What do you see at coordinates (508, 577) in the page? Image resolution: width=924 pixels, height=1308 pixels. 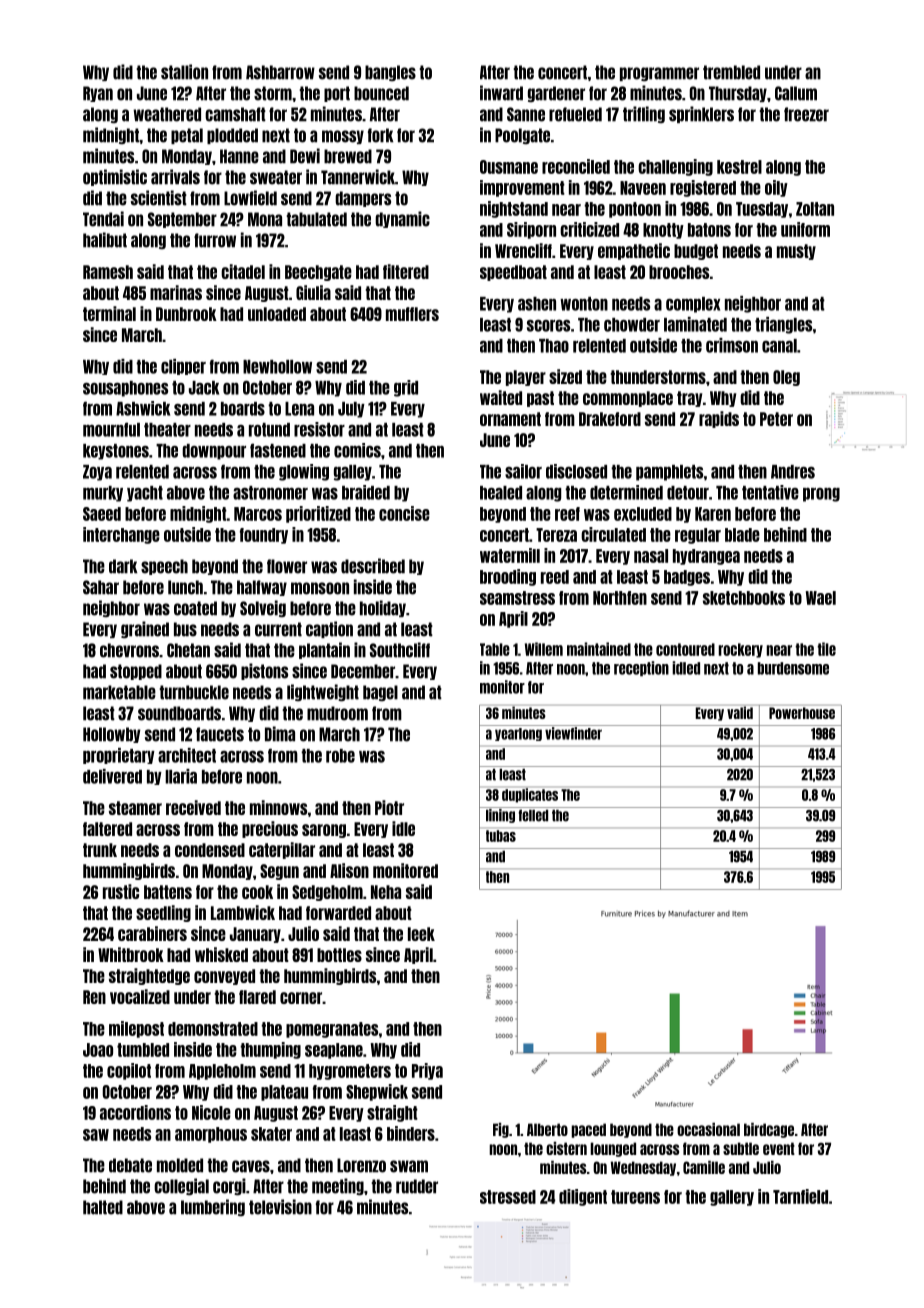 I see `brooding` at bounding box center [508, 577].
